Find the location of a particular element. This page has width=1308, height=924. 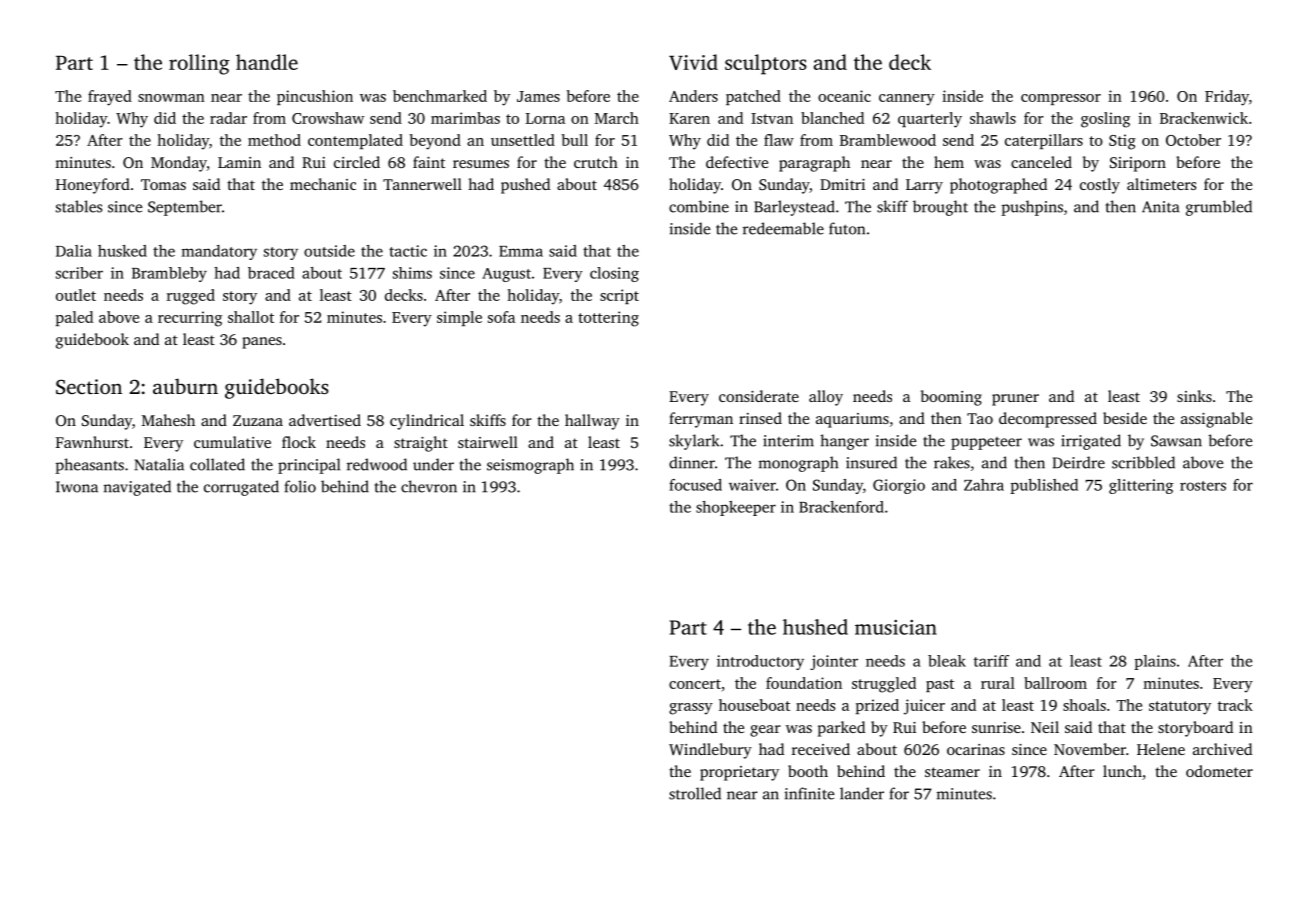

grassy is located at coordinates (691, 709).
